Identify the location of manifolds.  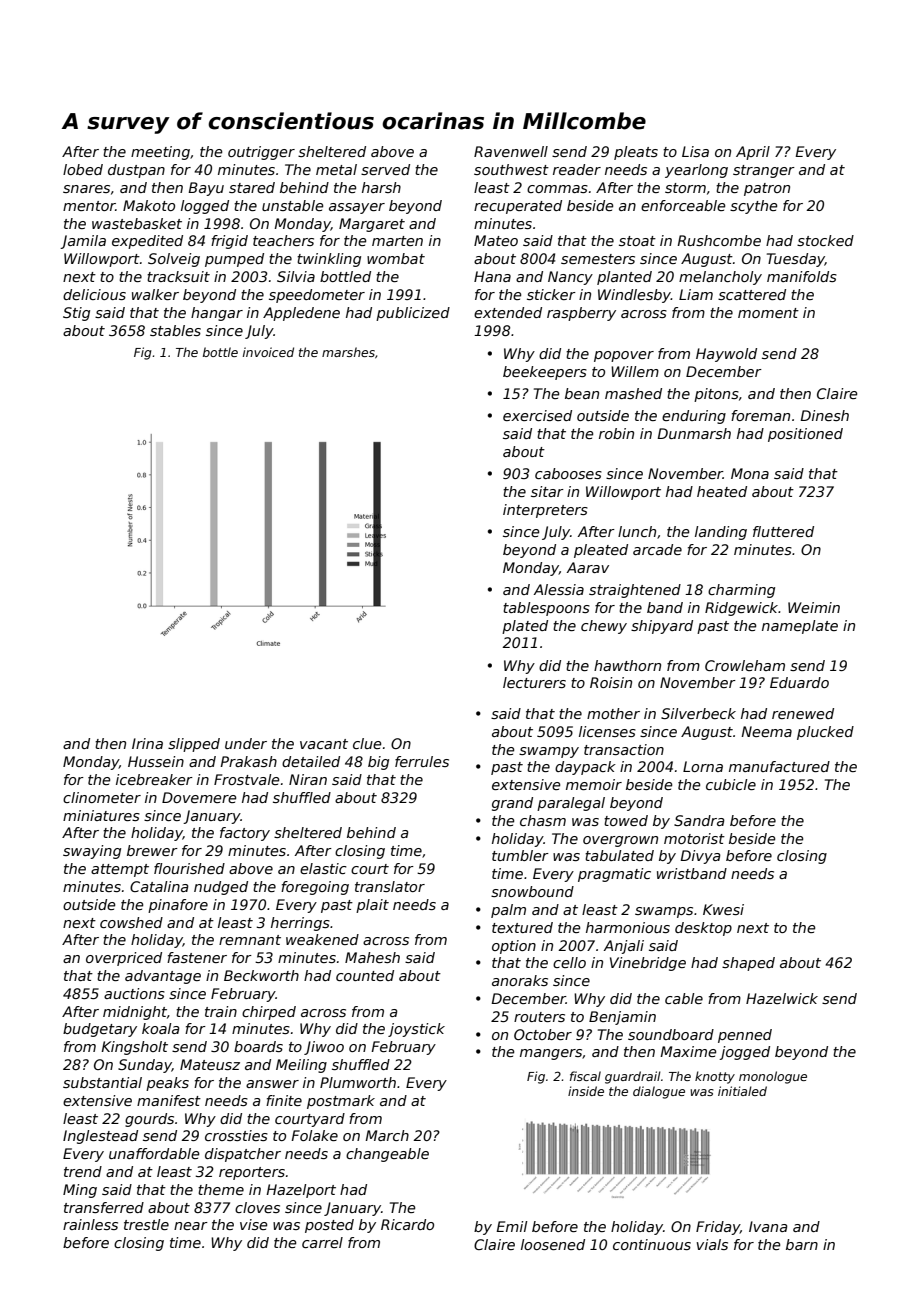
(802, 276).
